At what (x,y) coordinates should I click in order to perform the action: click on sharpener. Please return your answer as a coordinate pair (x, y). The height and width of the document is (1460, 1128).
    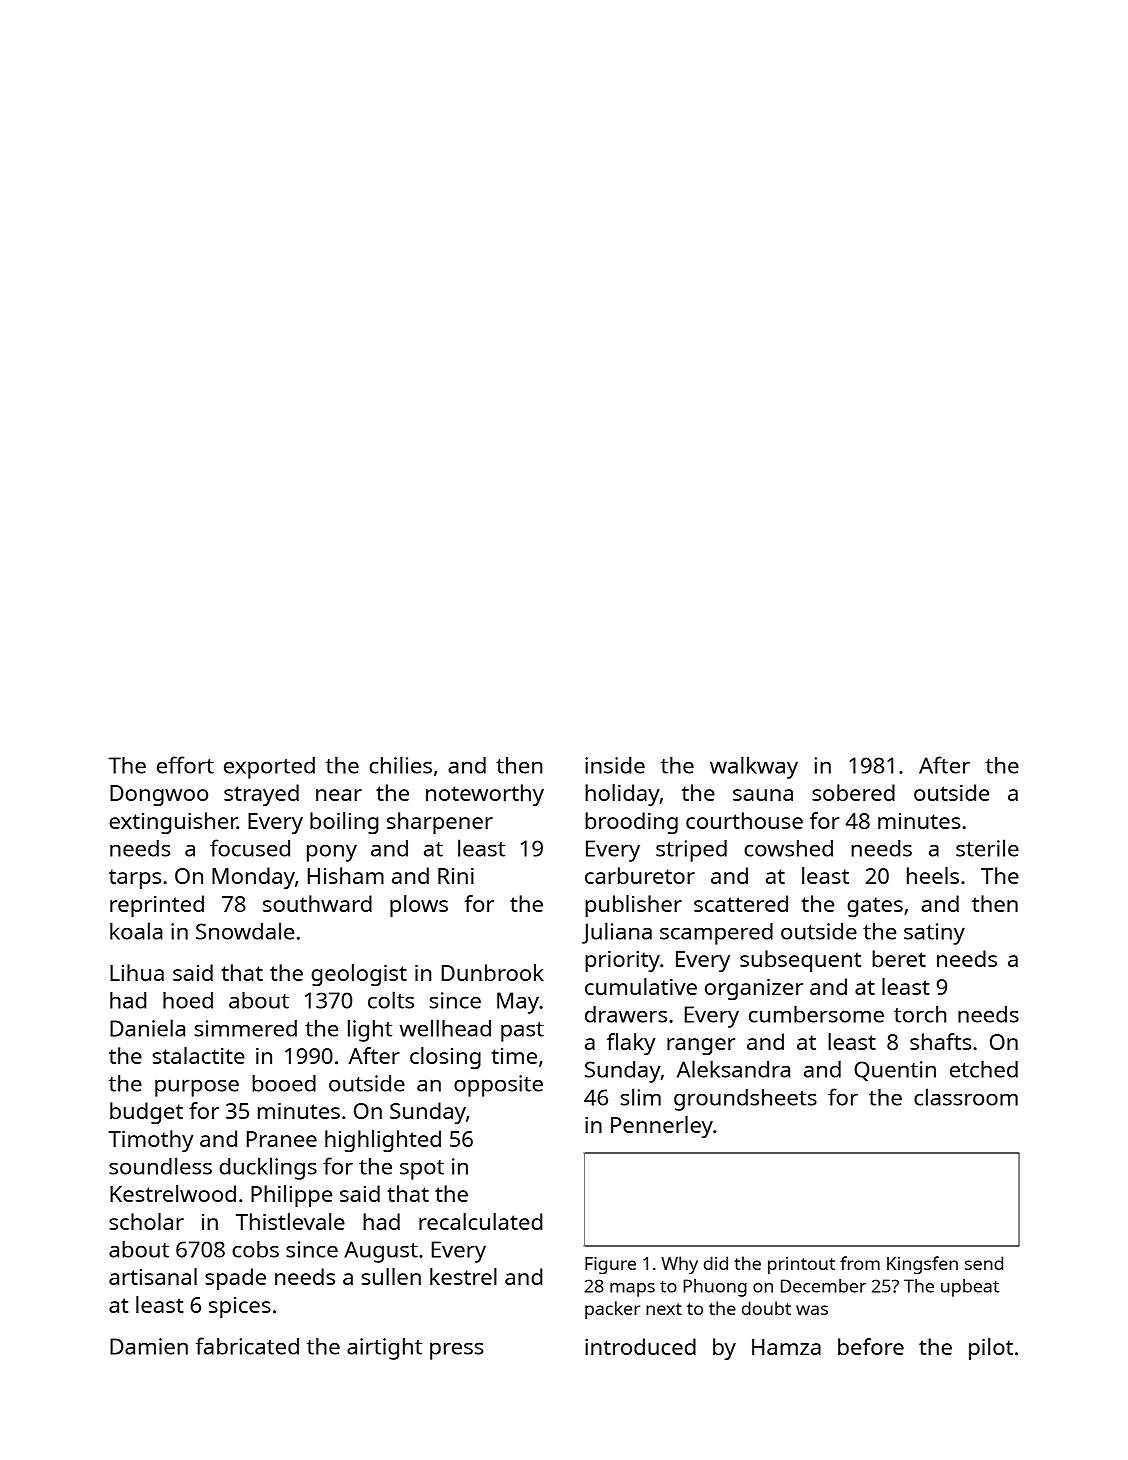
    Looking at the image, I should click on (440, 823).
